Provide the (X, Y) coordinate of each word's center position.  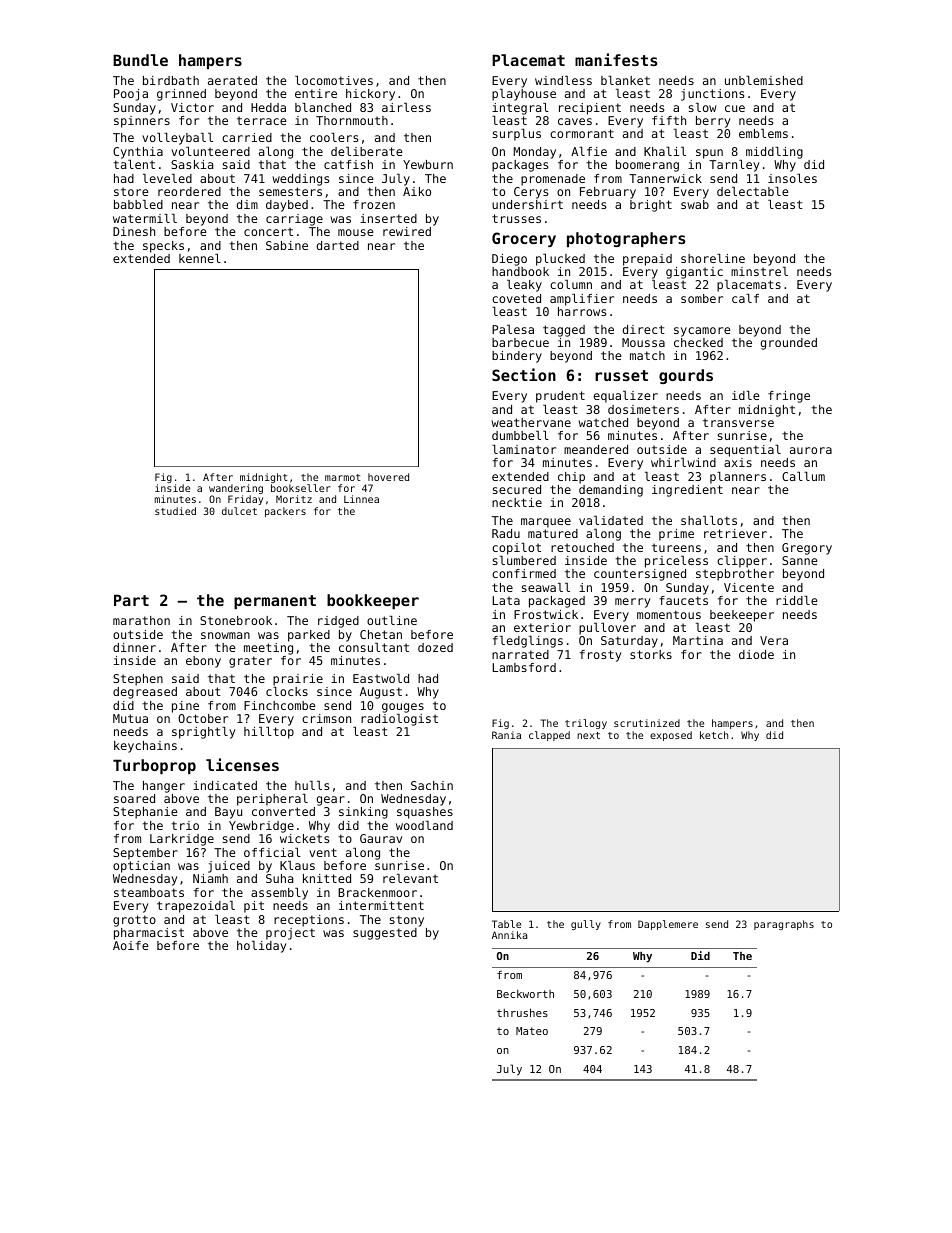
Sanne (800, 560)
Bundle (140, 60)
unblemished (764, 80)
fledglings (528, 642)
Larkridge (182, 840)
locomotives (334, 80)
